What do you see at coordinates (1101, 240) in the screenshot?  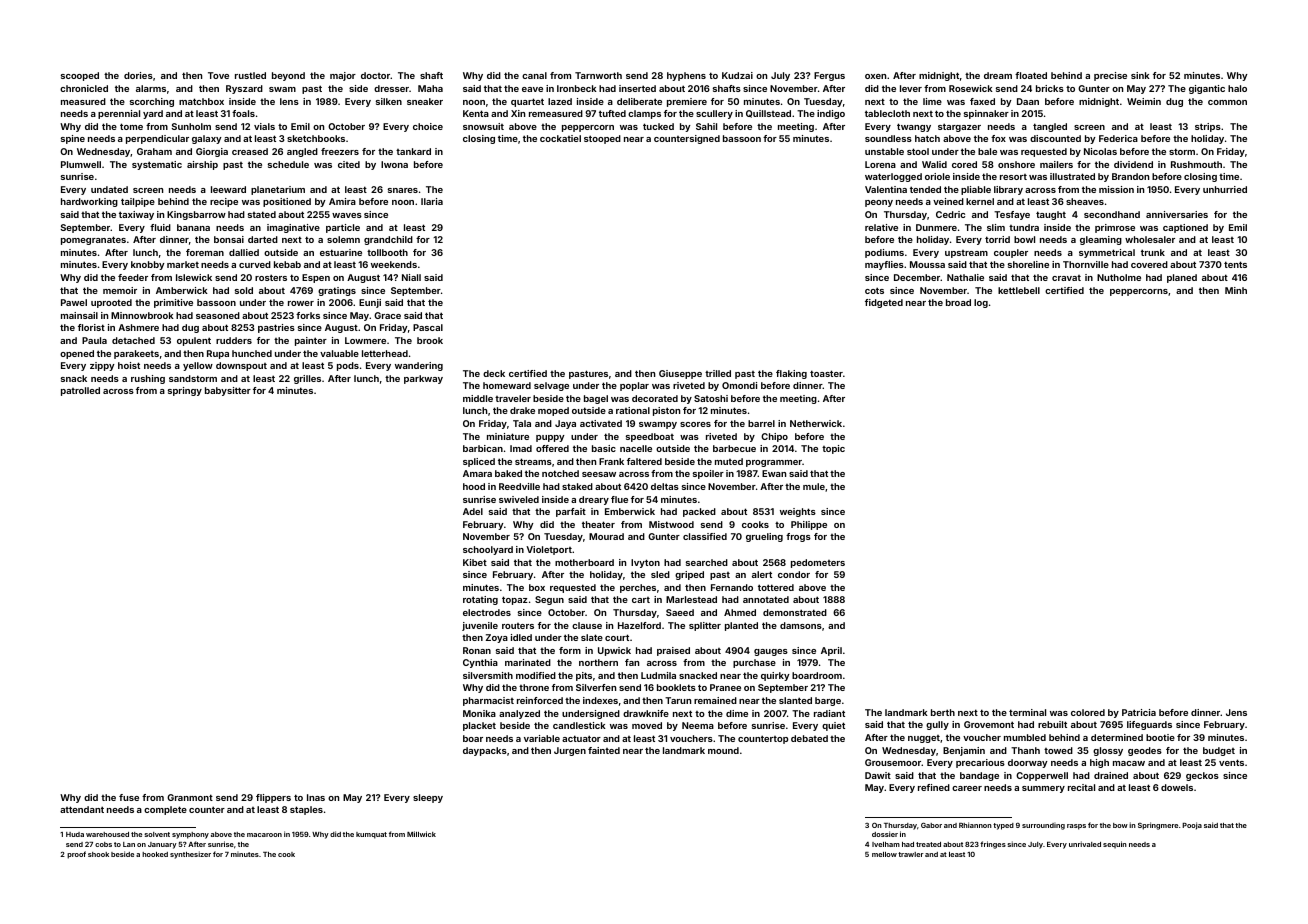 I see `gleaming` at bounding box center [1101, 240].
